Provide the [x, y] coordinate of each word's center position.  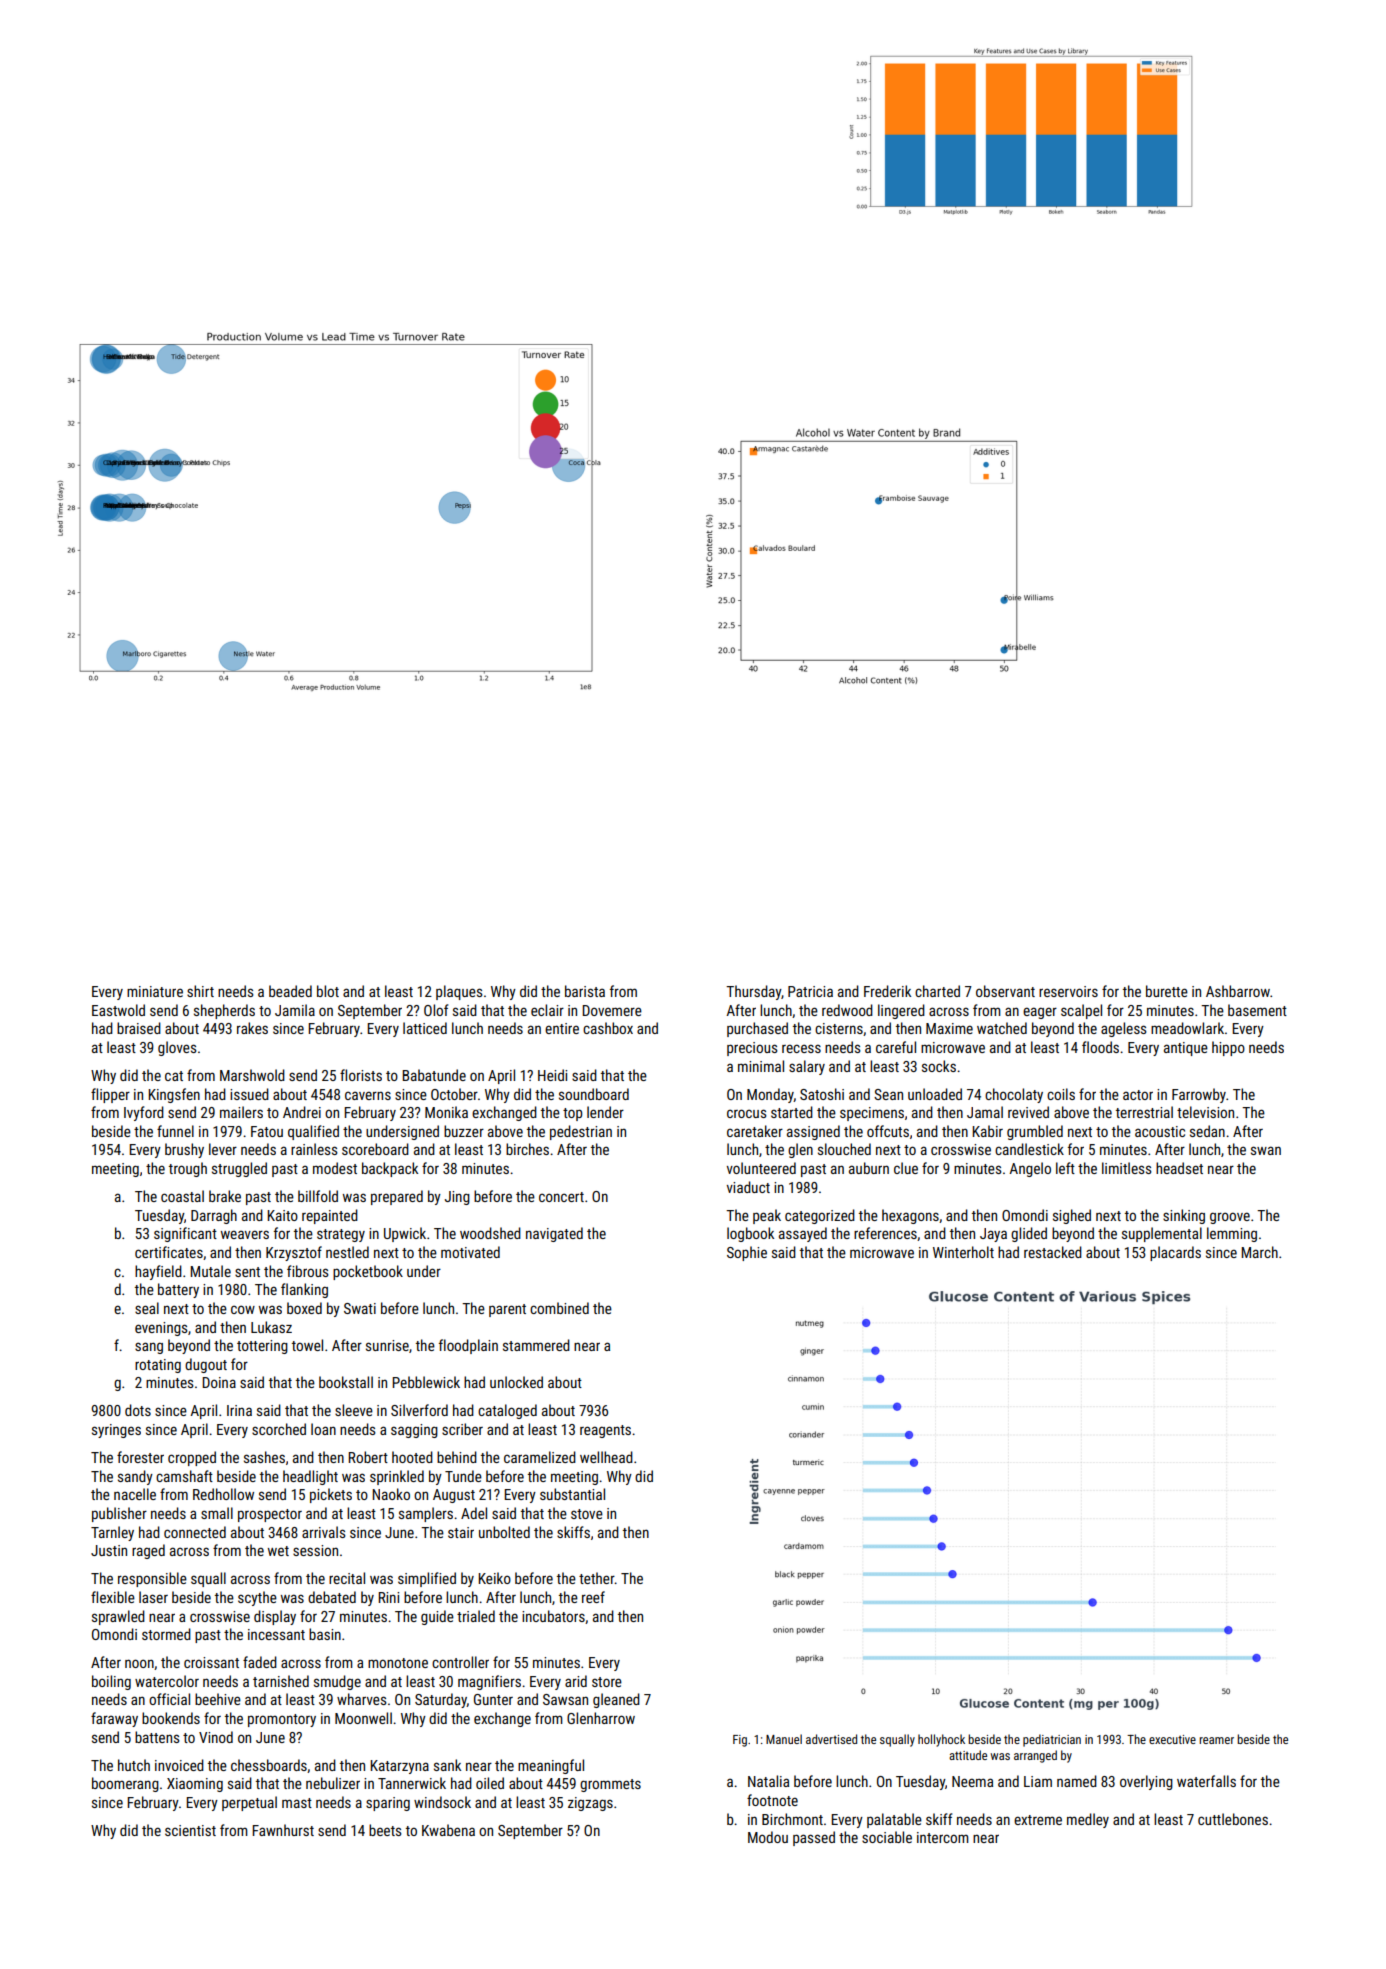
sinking [1184, 1216]
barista [585, 991]
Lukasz [271, 1327]
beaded [290, 991]
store [607, 1682]
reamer [1216, 1740]
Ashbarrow [1238, 991]
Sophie [747, 1253]
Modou [768, 1837]
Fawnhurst [283, 1830]
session [315, 1550]
